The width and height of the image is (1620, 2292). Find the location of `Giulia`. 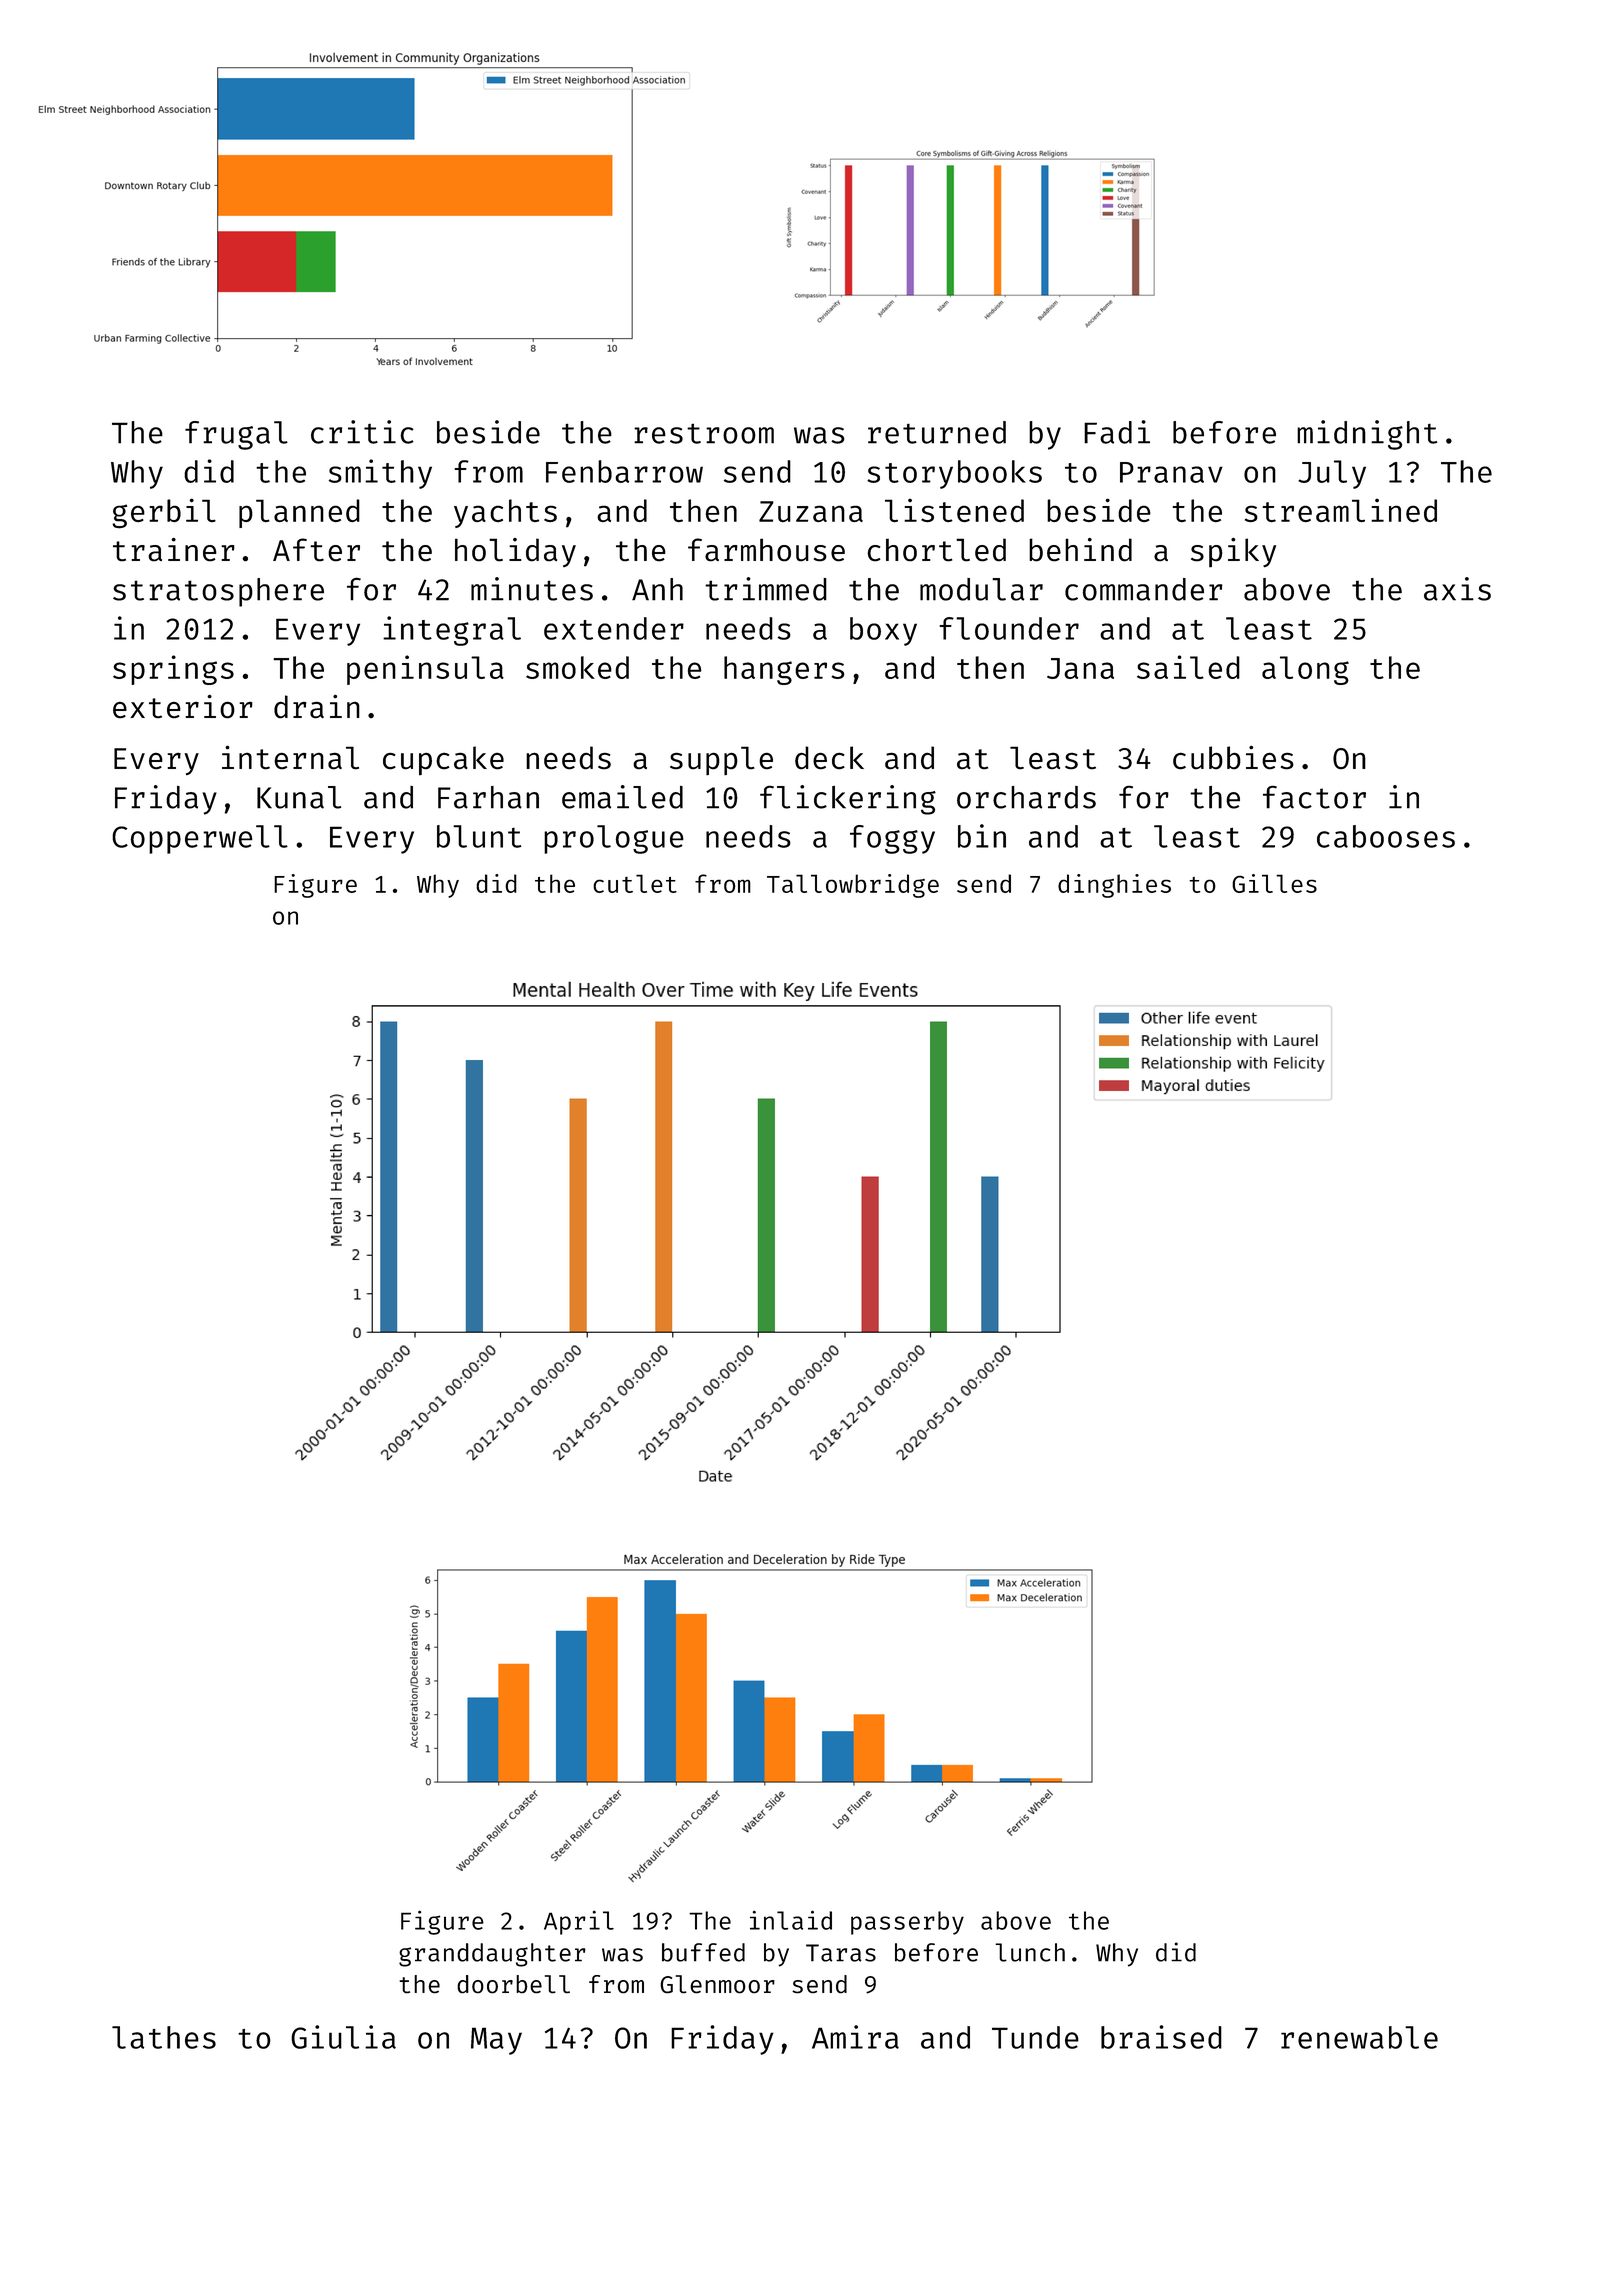

Giulia is located at coordinates (343, 2037).
